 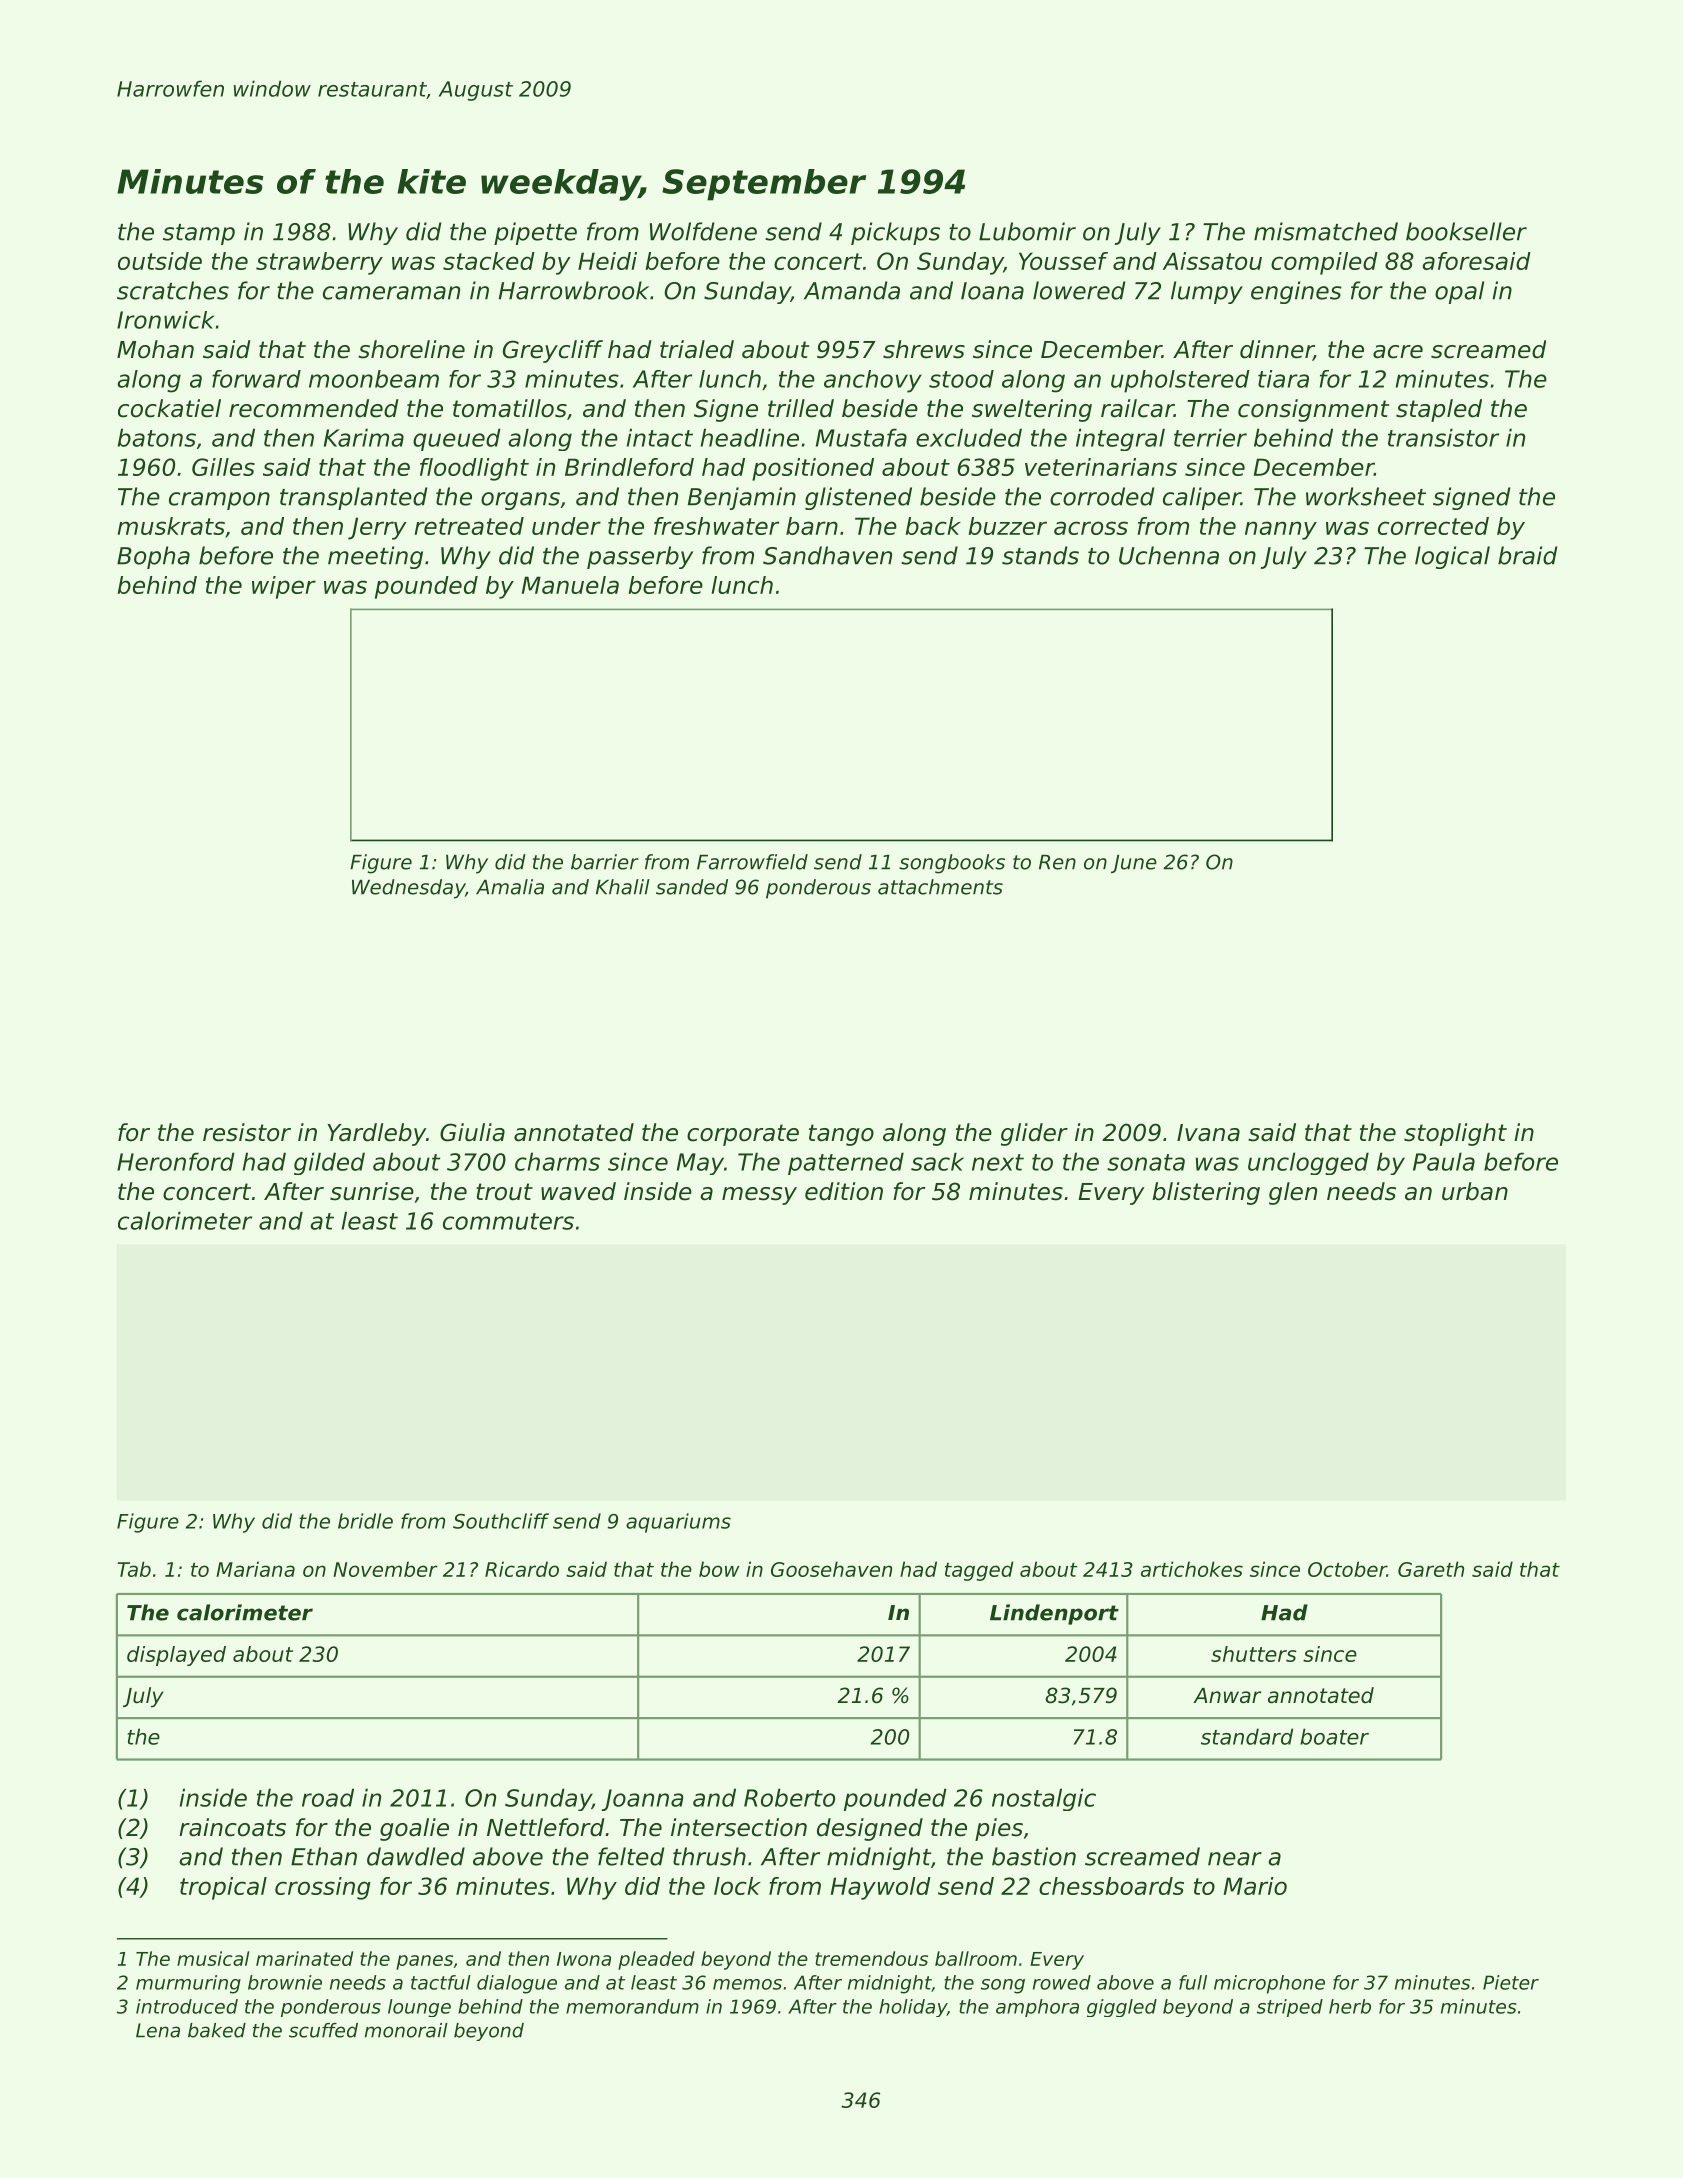 I want to click on Wednesday, so click(x=408, y=889).
